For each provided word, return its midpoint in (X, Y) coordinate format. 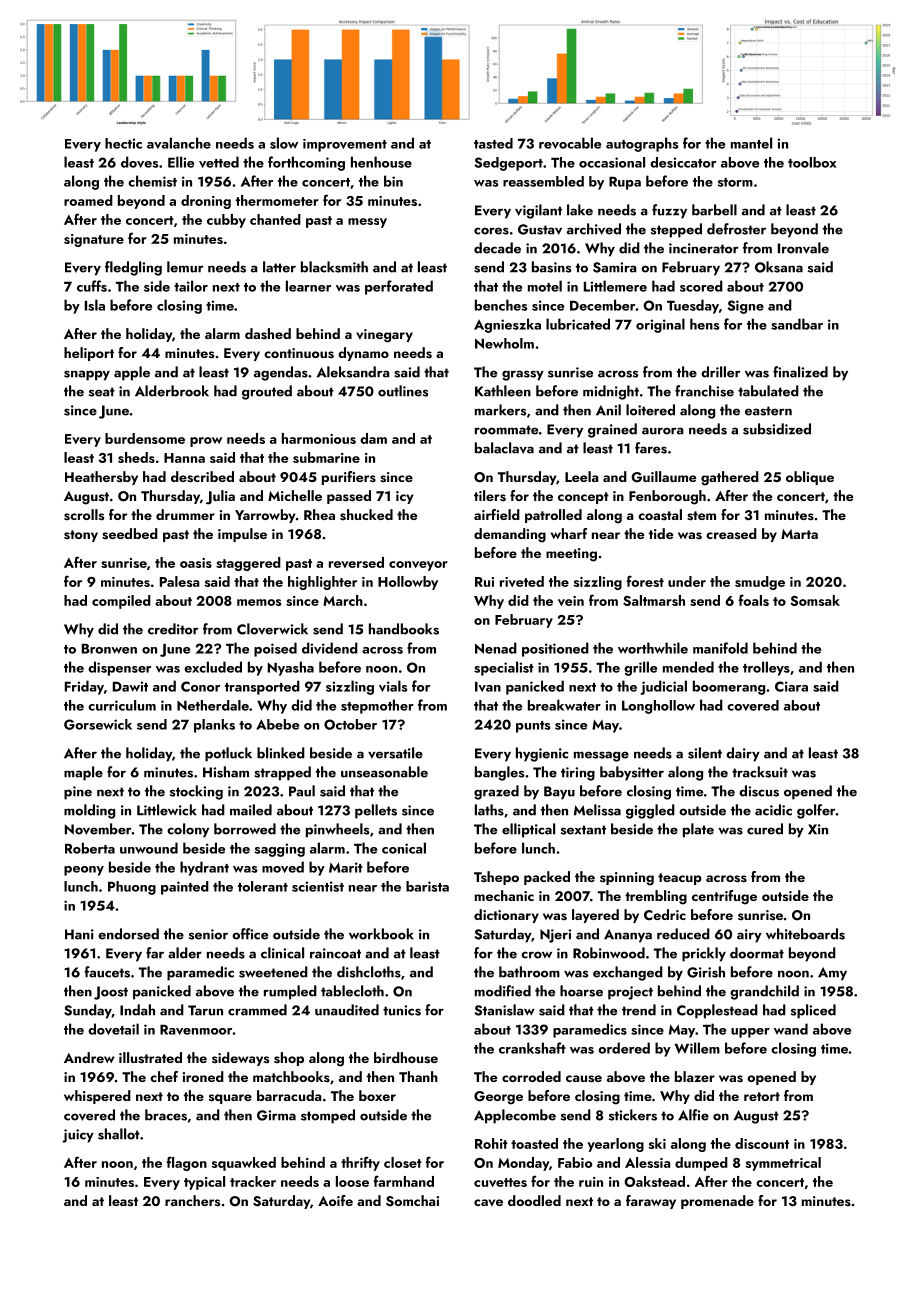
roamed (88, 200)
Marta (799, 534)
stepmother (377, 706)
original (660, 325)
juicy (78, 1136)
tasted (493, 143)
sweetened (273, 972)
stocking (196, 792)
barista (427, 886)
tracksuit (760, 772)
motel (545, 286)
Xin (818, 829)
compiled (121, 602)
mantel (751, 143)
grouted (267, 392)
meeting (571, 555)
